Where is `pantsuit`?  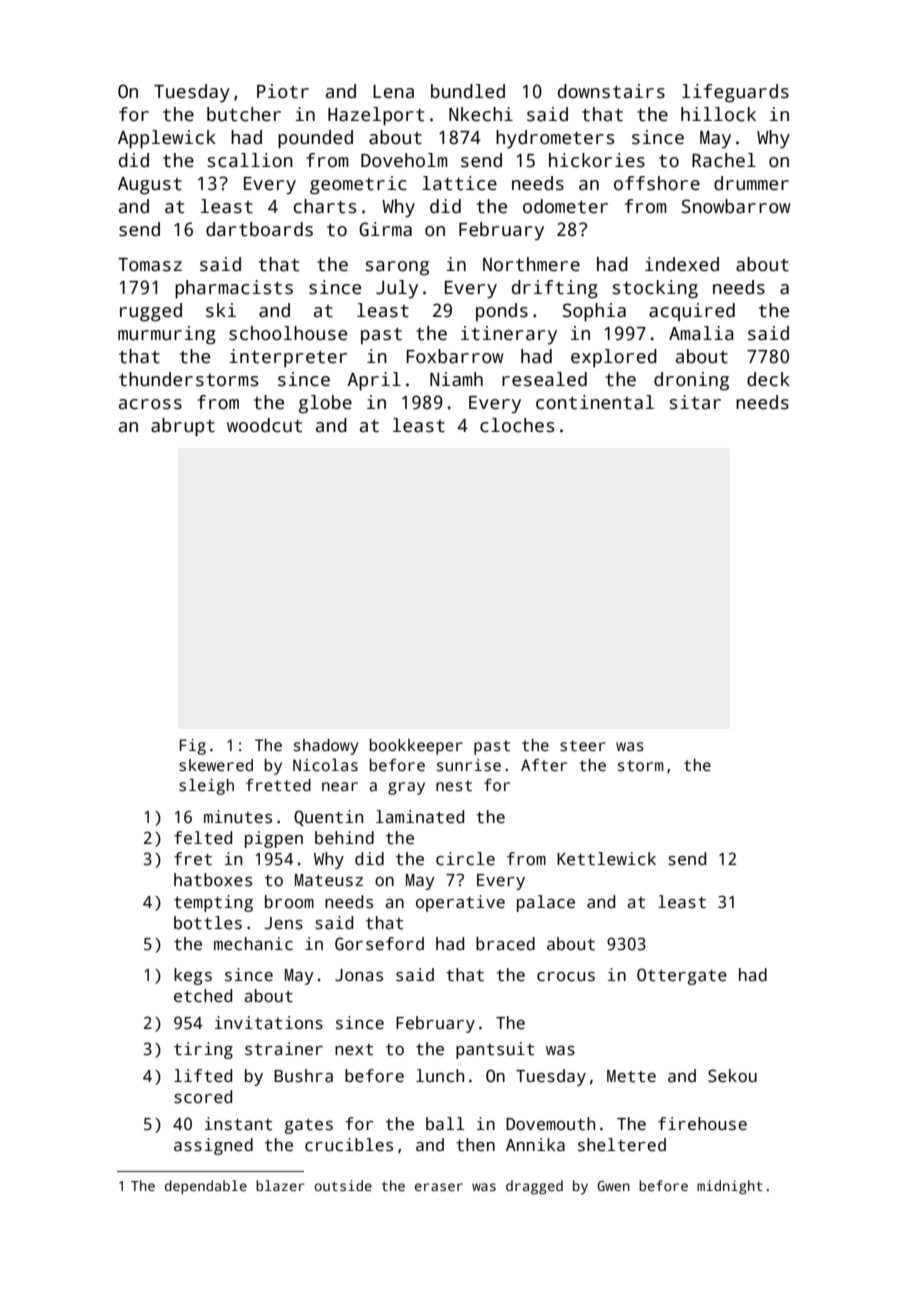 pantsuit is located at coordinates (495, 1050).
